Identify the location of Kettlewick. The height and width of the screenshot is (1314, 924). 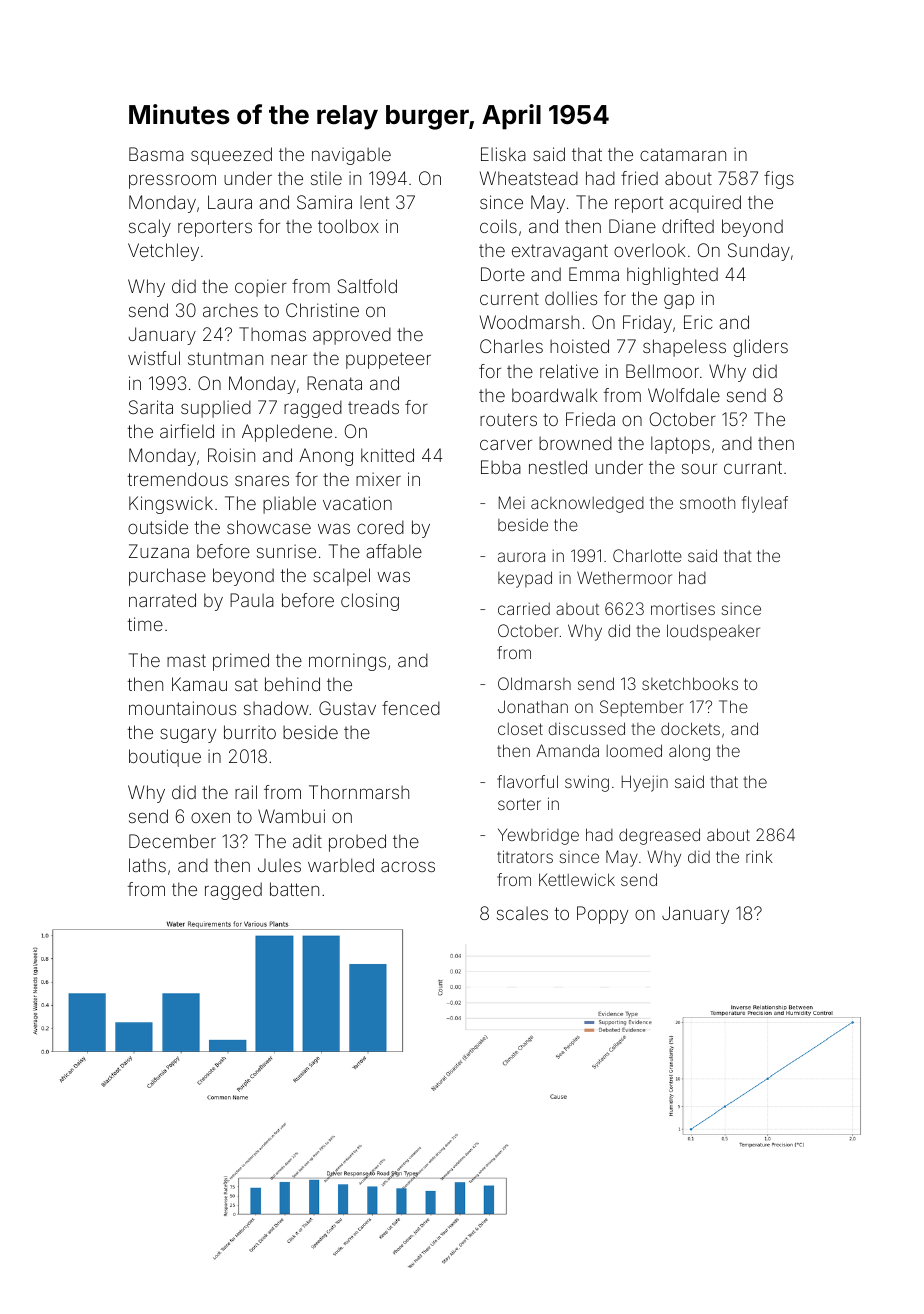
(577, 879).
